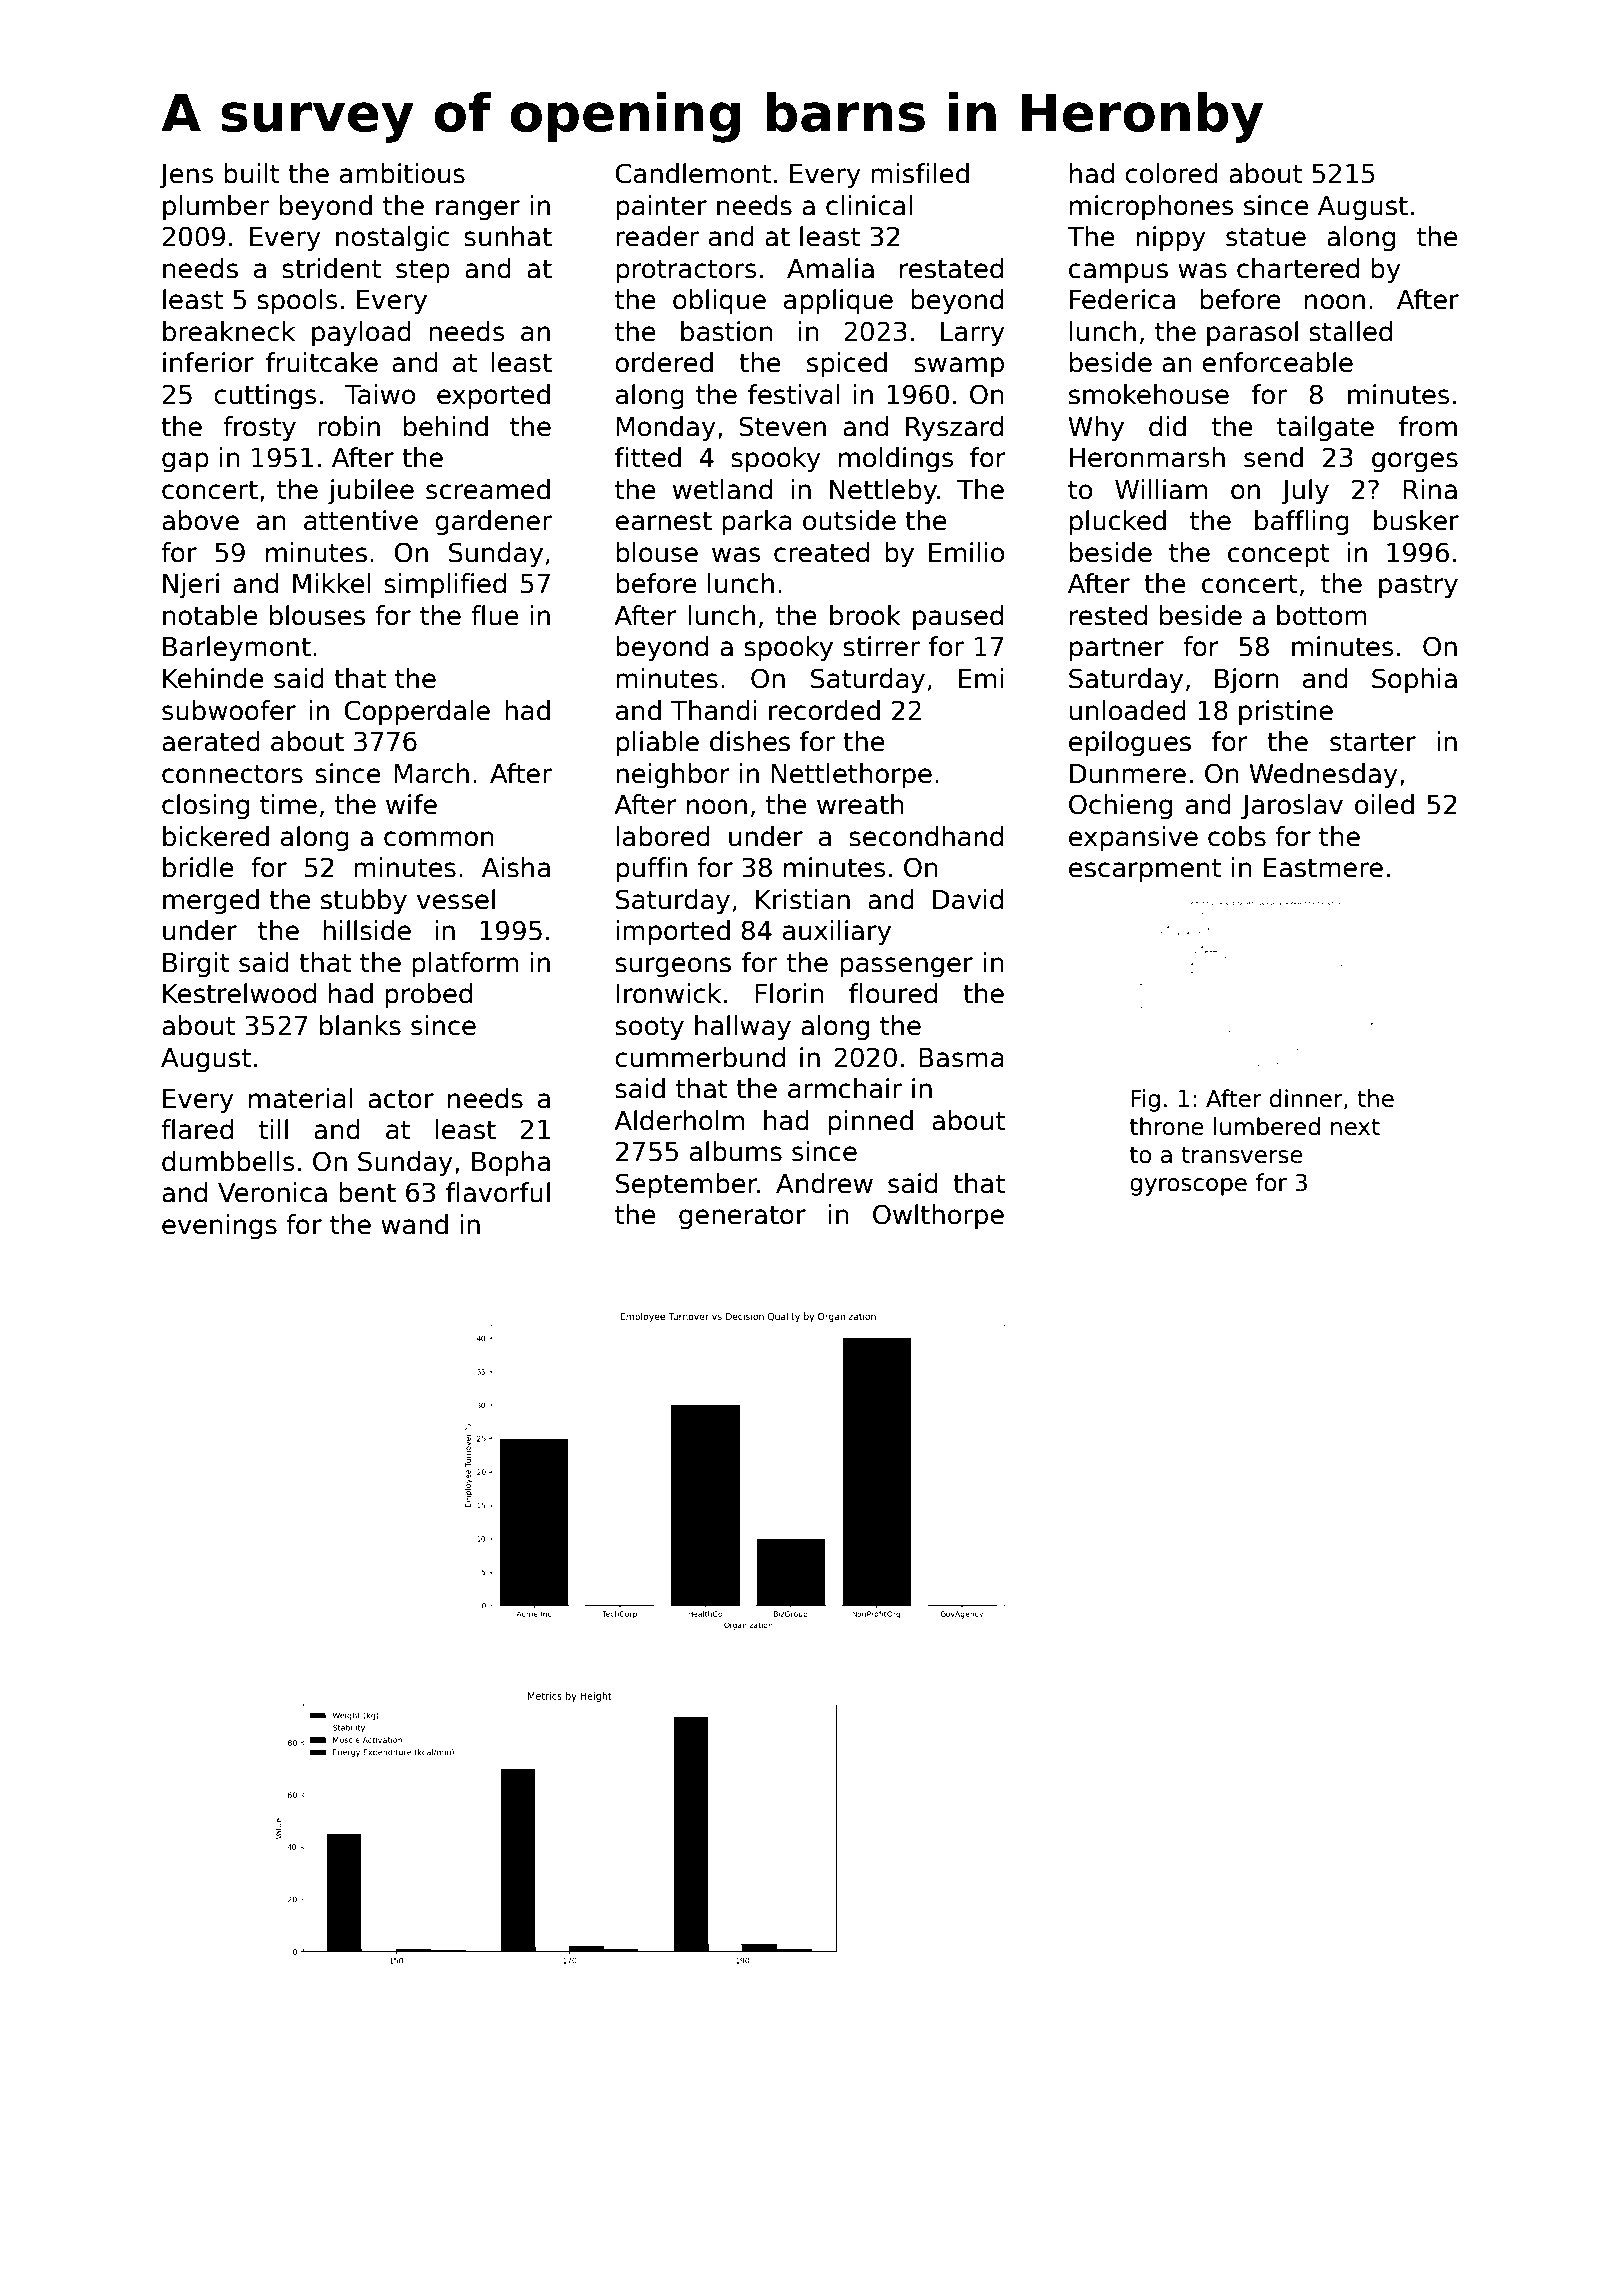 This document has height=2292, width=1620. I want to click on Bopha, so click(511, 1164).
